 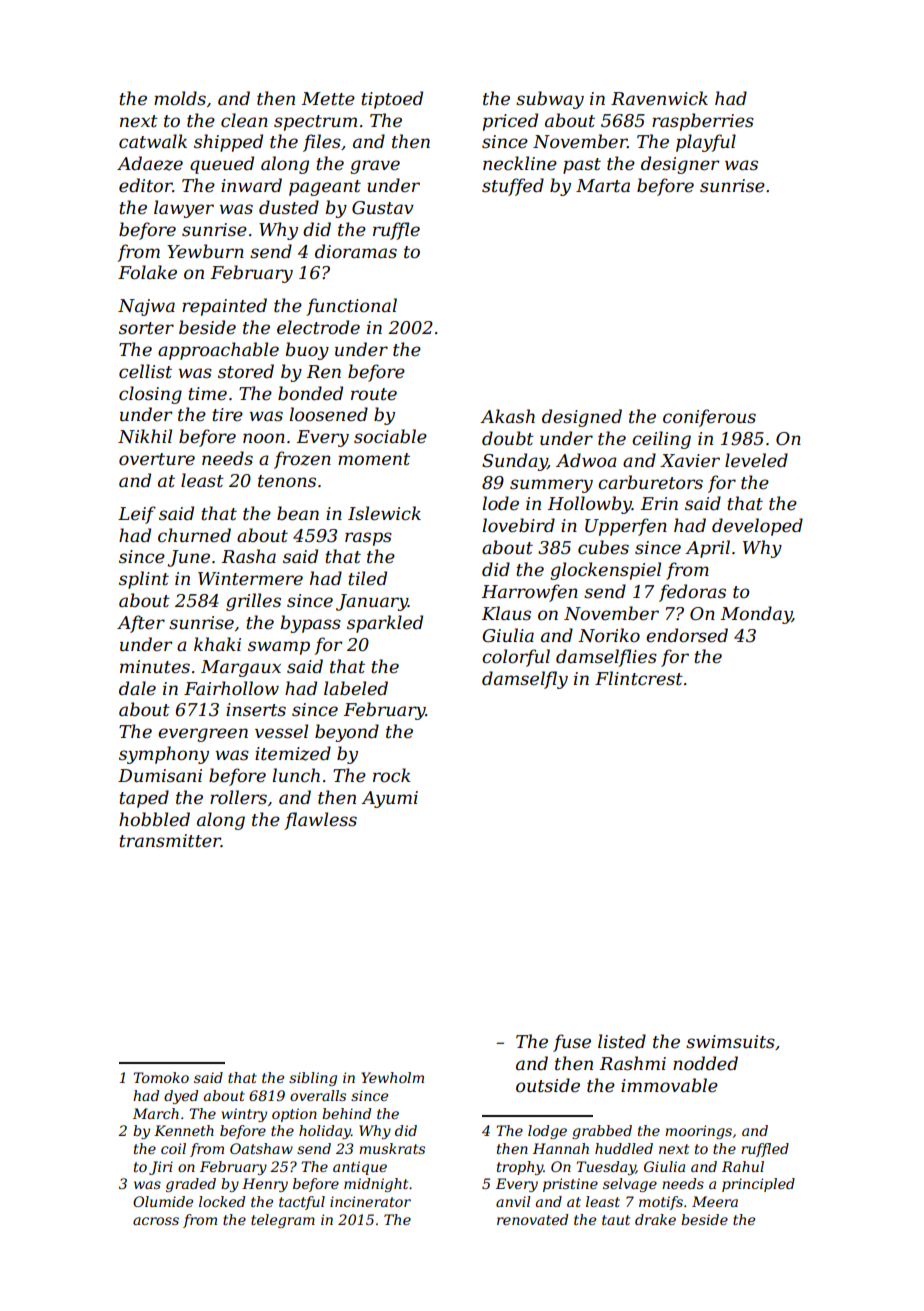 I want to click on dyed, so click(x=181, y=1097).
